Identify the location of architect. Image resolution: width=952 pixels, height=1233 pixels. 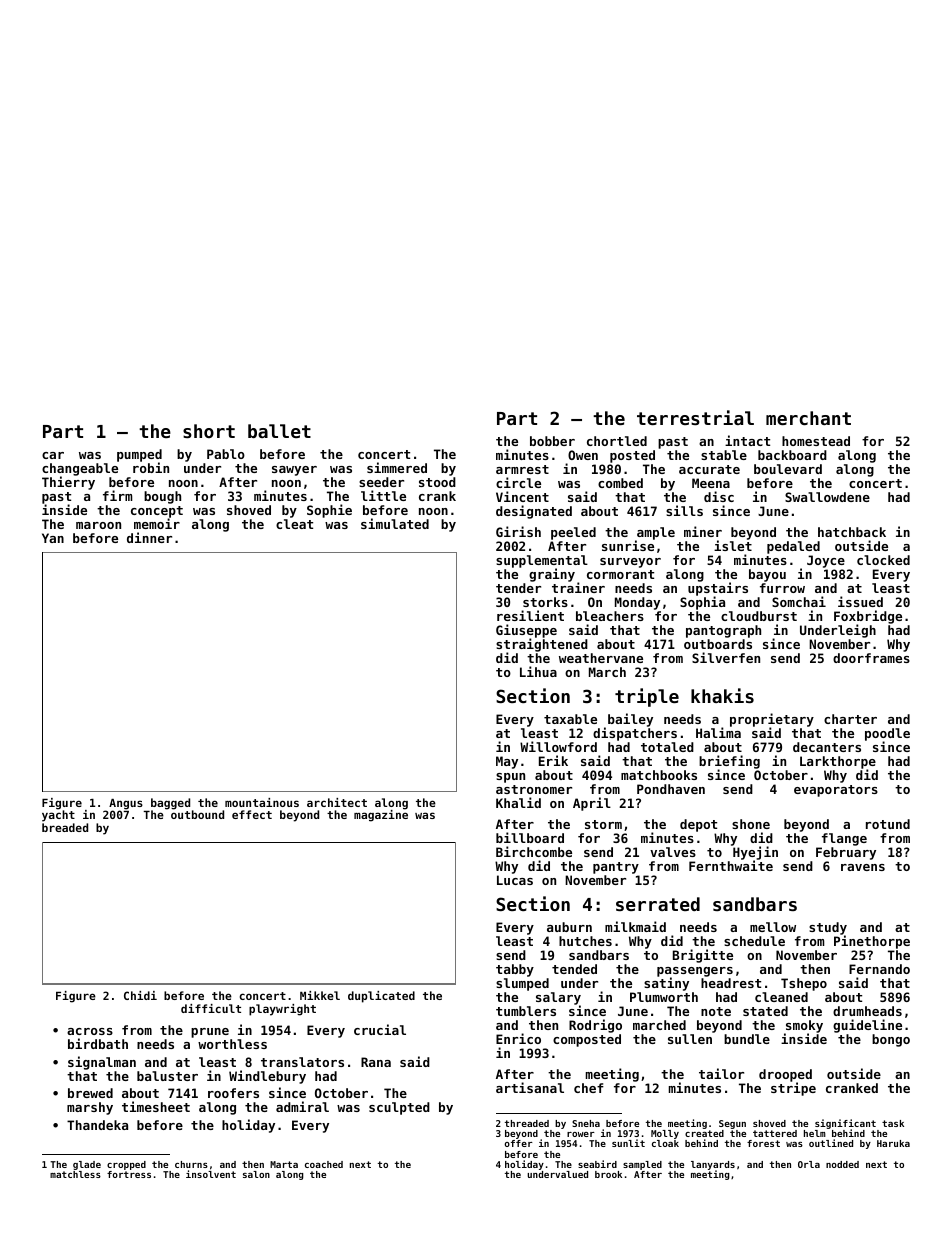
(337, 802).
